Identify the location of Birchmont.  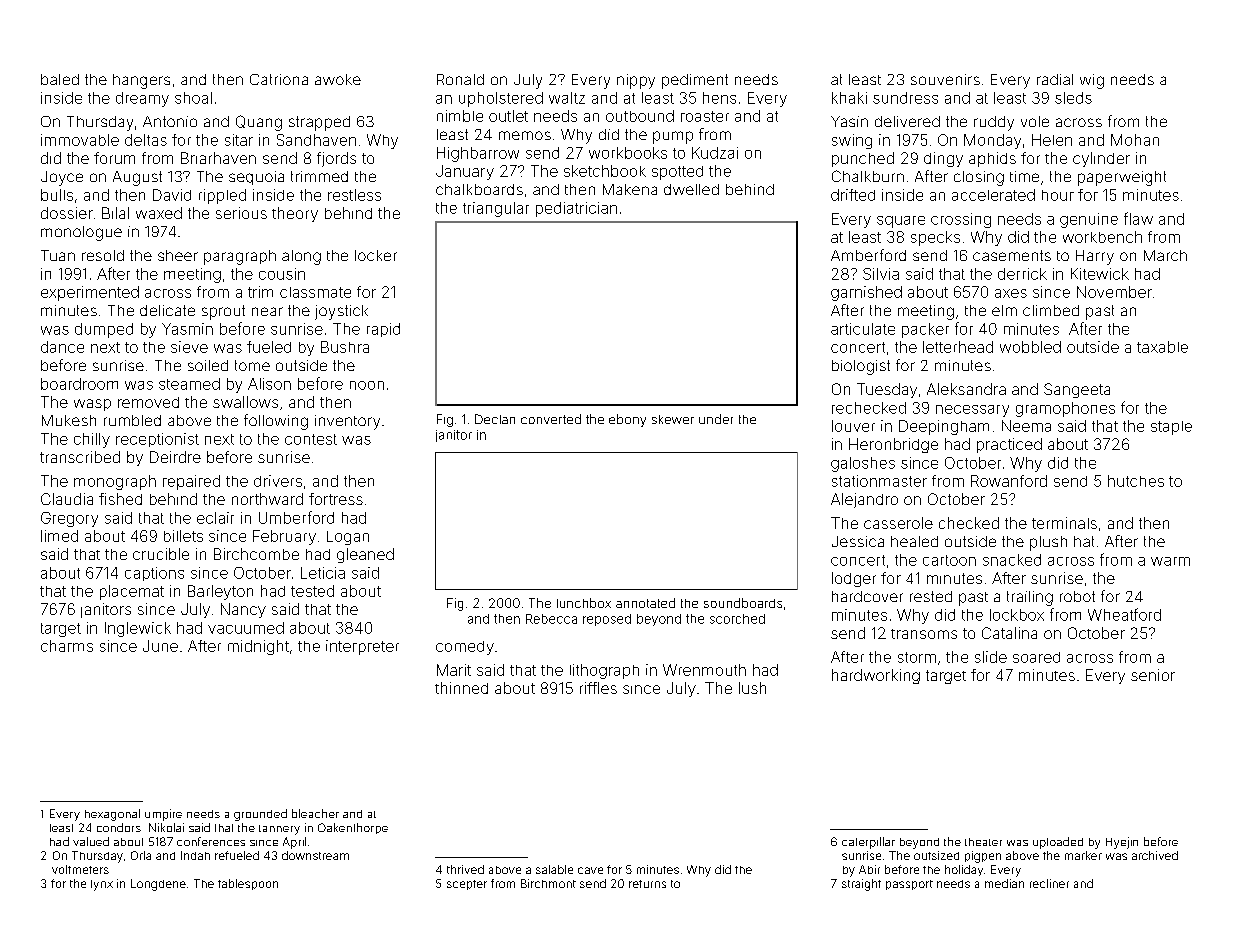
(548, 883).
